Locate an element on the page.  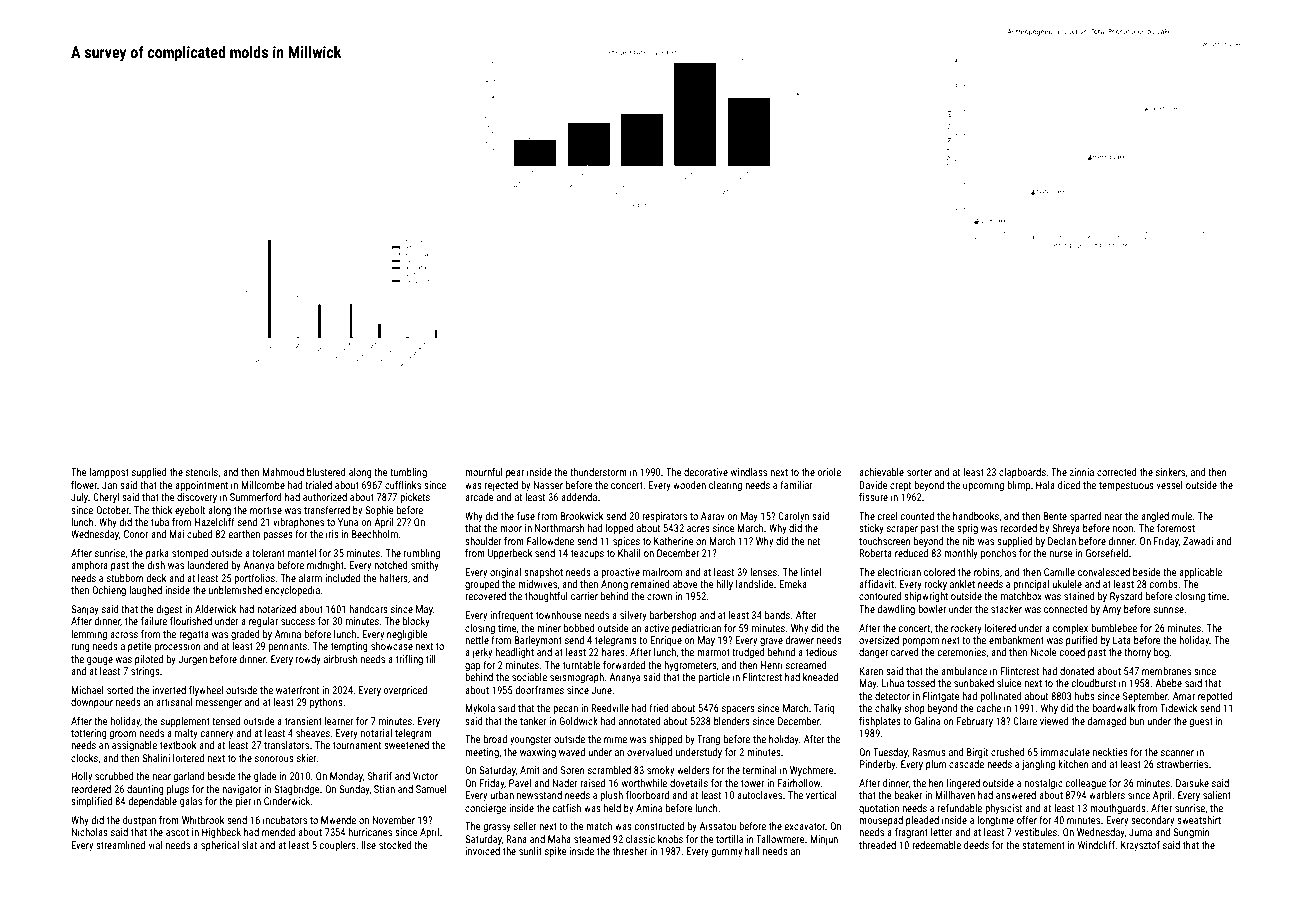
wooden is located at coordinates (689, 485).
